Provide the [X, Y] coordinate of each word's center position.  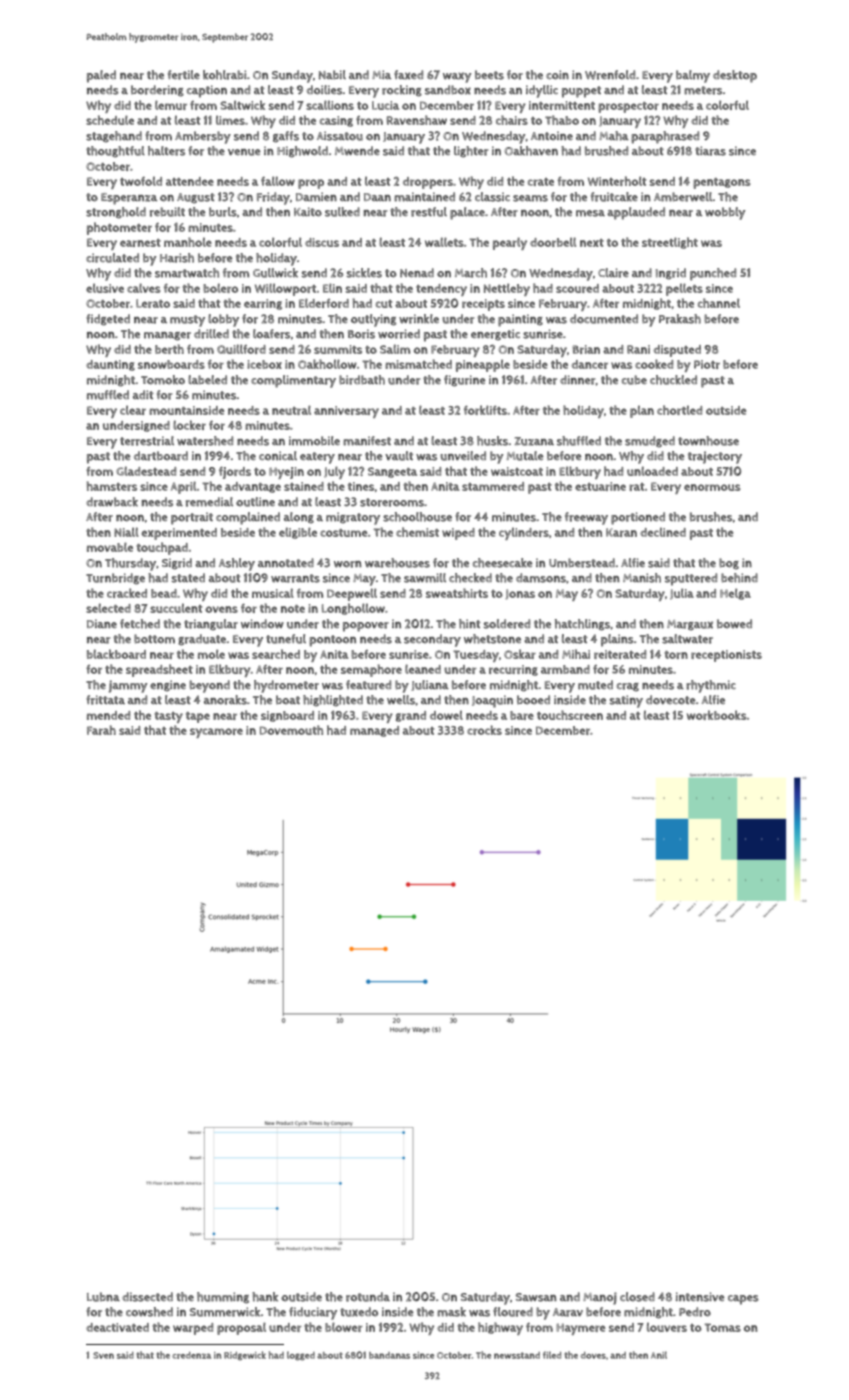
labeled [207, 380]
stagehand [114, 137]
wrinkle [419, 319]
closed [637, 1297]
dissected [147, 1297]
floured [513, 1312]
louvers [667, 1327]
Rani [638, 349]
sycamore [216, 733]
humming [223, 1298]
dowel [446, 715]
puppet [581, 92]
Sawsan [536, 1297]
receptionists [726, 656]
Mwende [357, 151]
